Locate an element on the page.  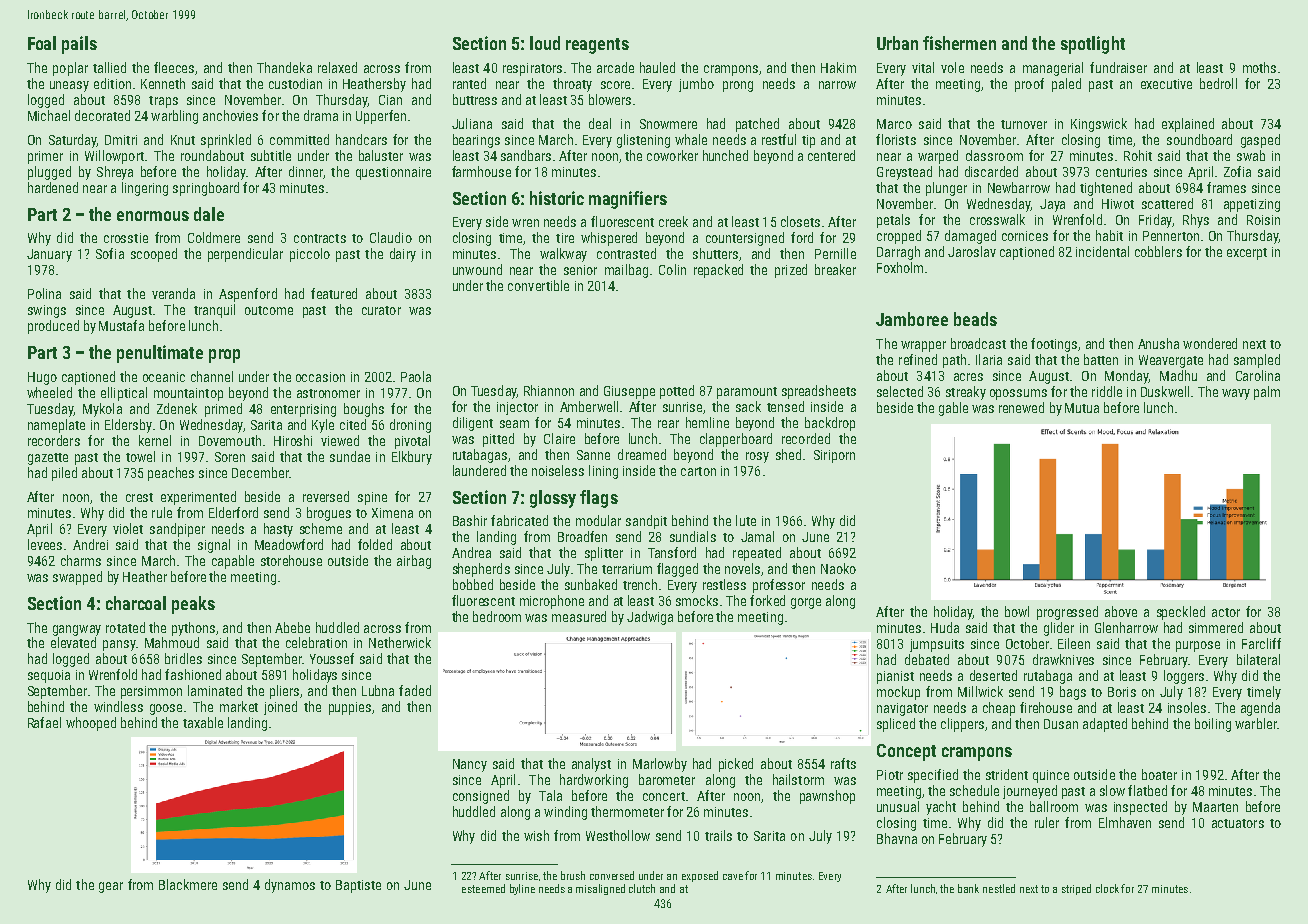
spotlight is located at coordinates (1093, 45).
